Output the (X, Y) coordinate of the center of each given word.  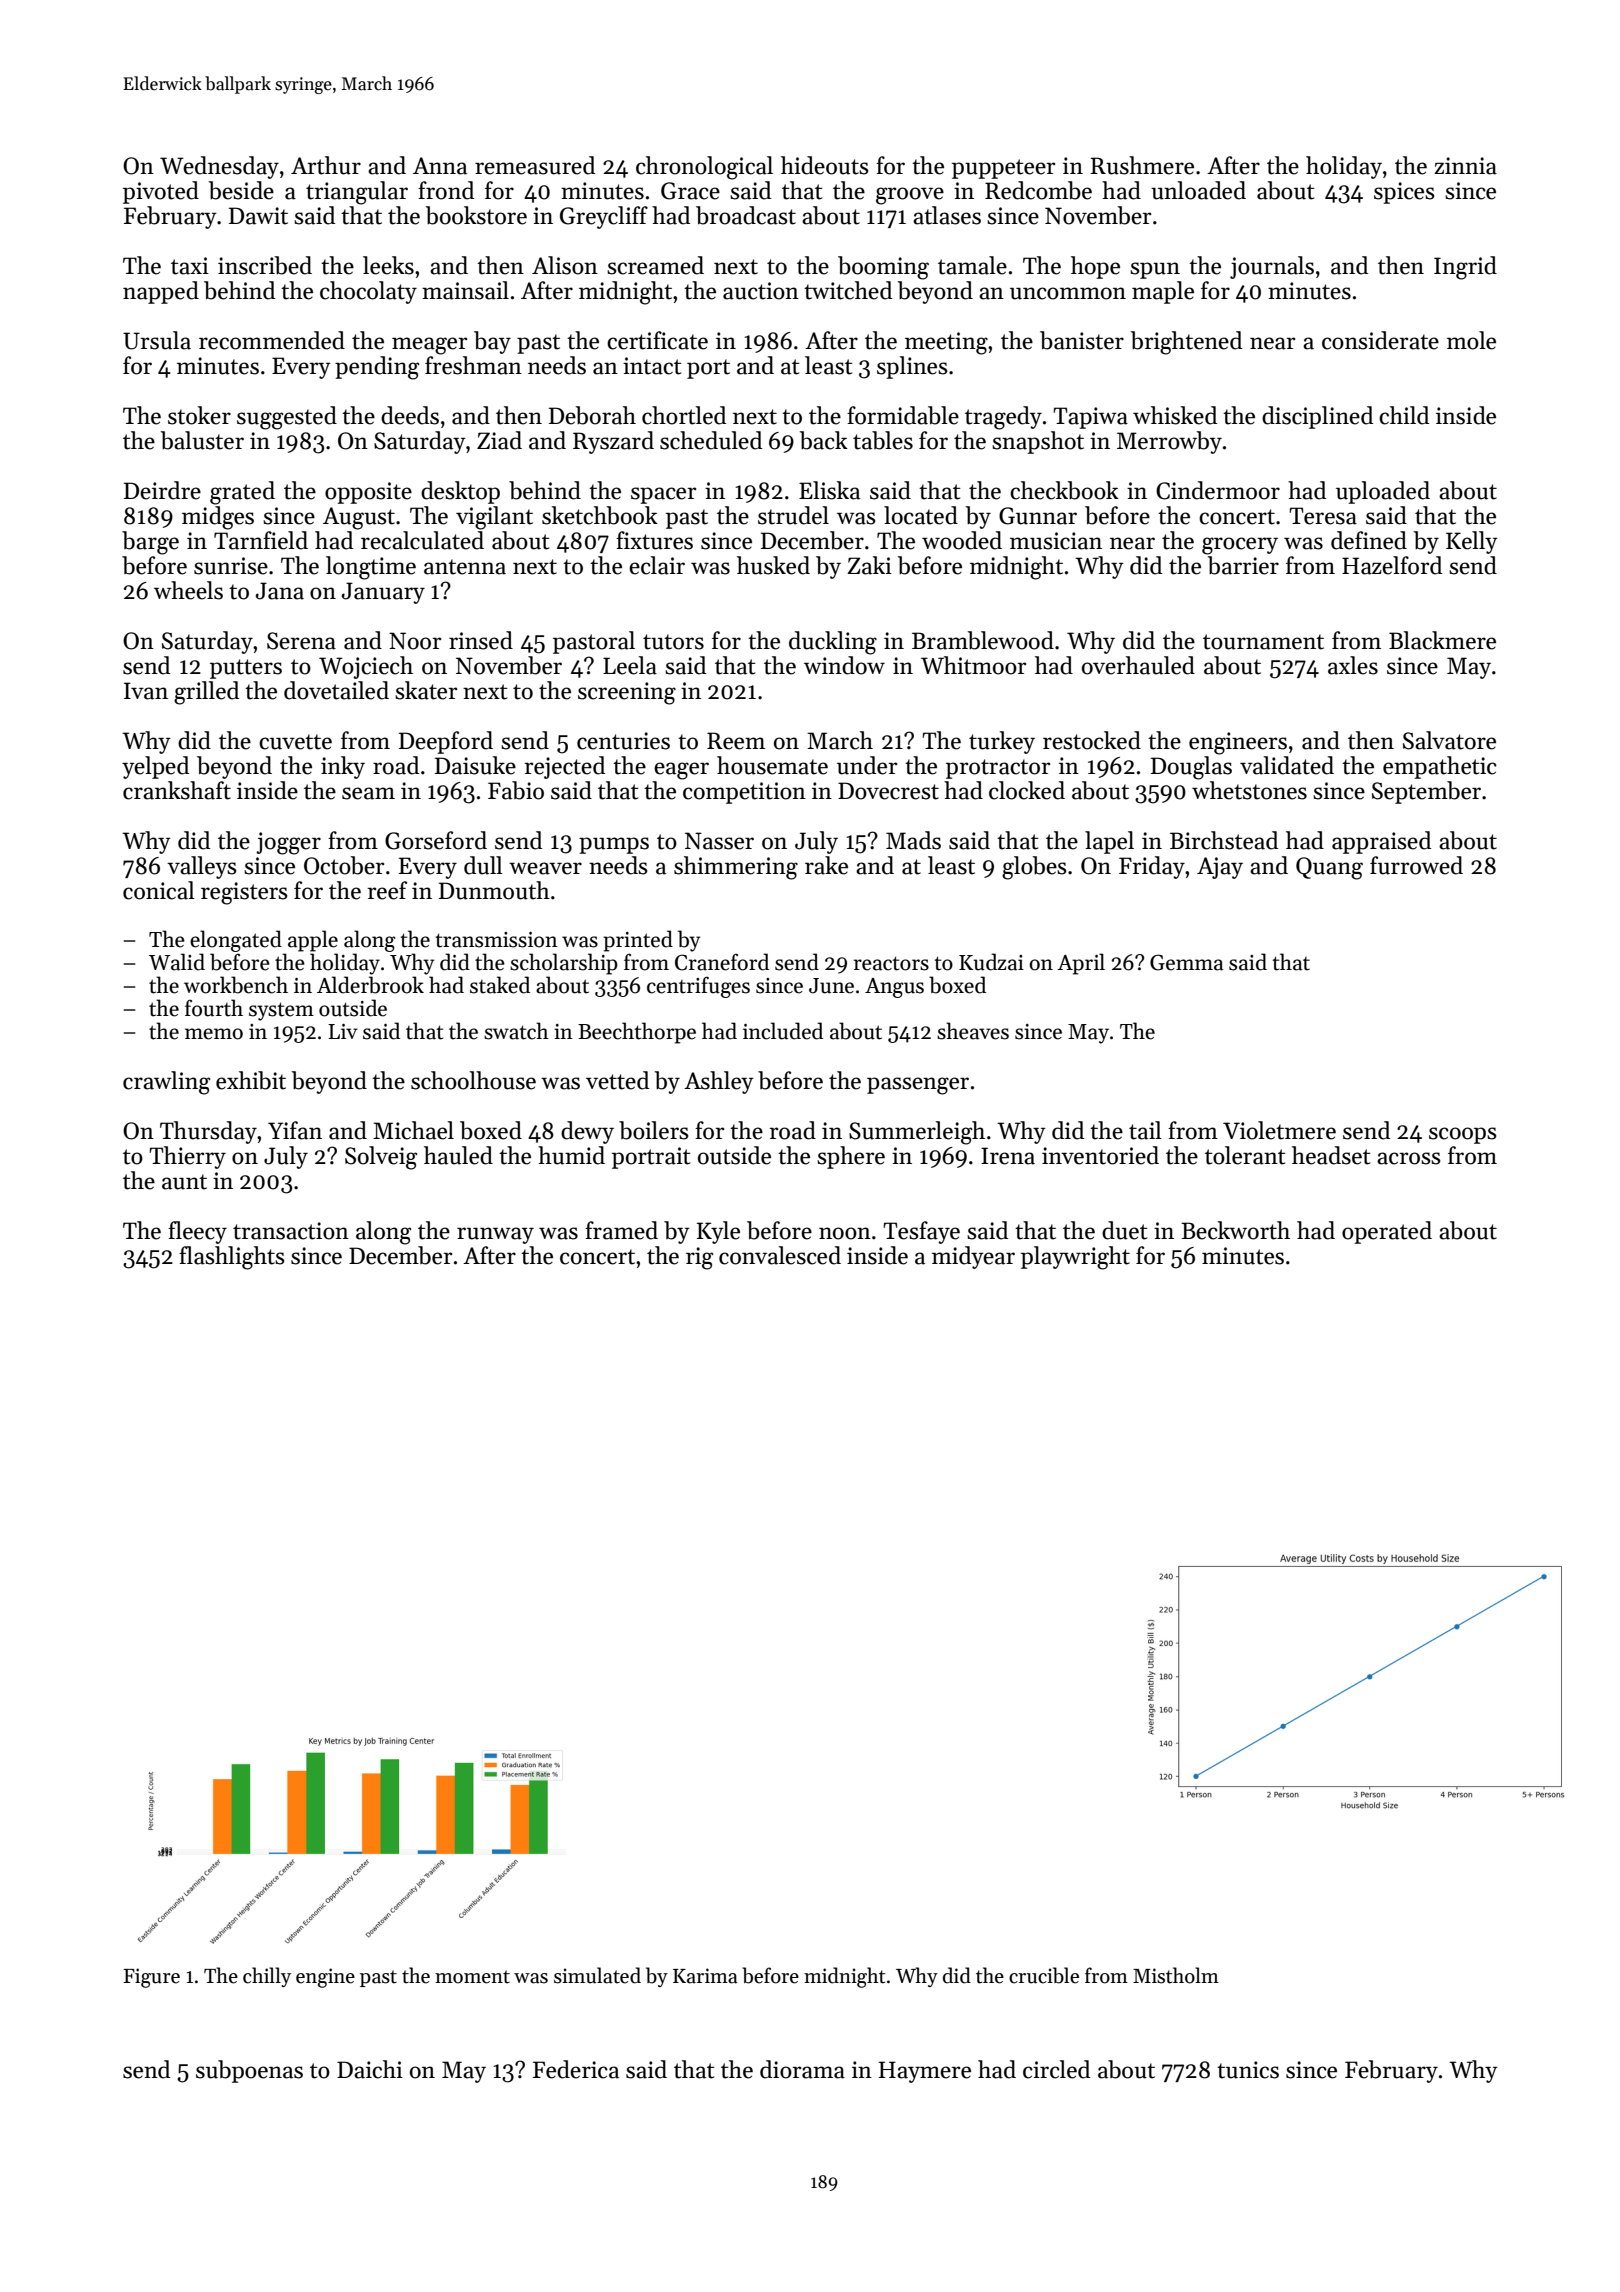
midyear (973, 1257)
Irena (1008, 1156)
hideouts (824, 165)
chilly (267, 1977)
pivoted (161, 192)
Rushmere (1142, 165)
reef (387, 890)
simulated (597, 1975)
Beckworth (1235, 1230)
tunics (1248, 2070)
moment (472, 1977)
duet (1125, 1230)
